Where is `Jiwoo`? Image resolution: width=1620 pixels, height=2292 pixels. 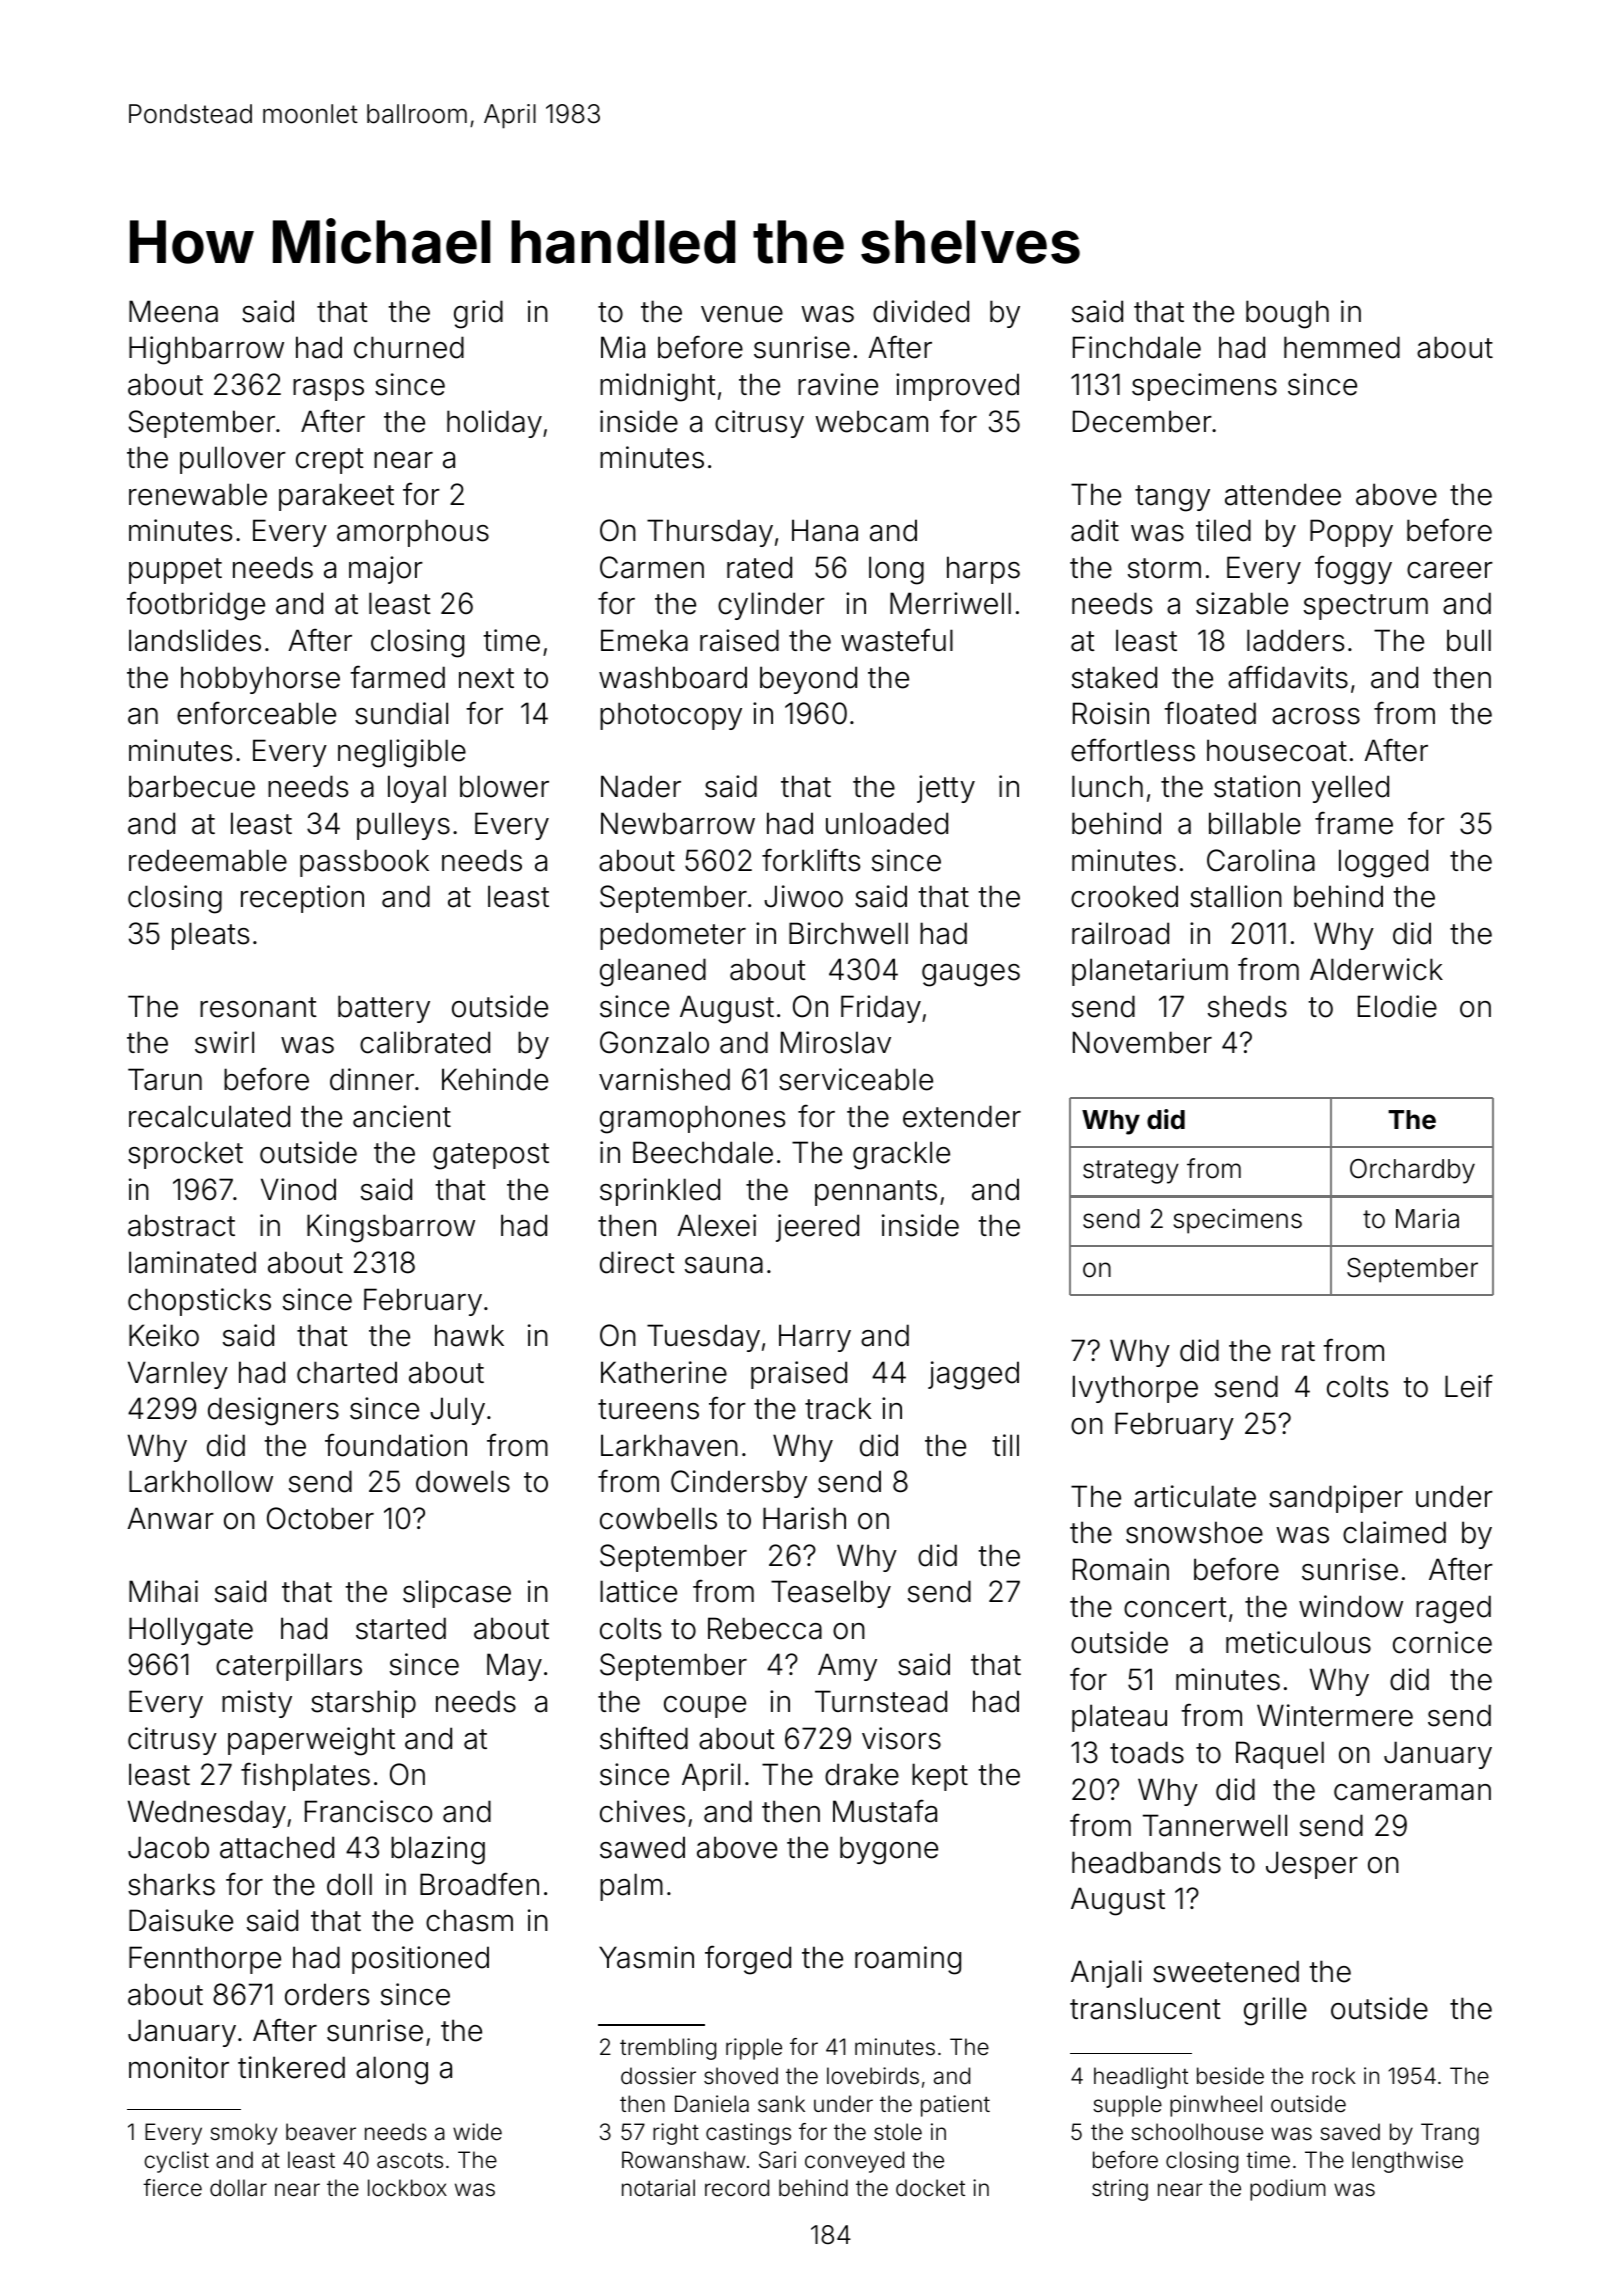
Jiwoo is located at coordinates (803, 896).
